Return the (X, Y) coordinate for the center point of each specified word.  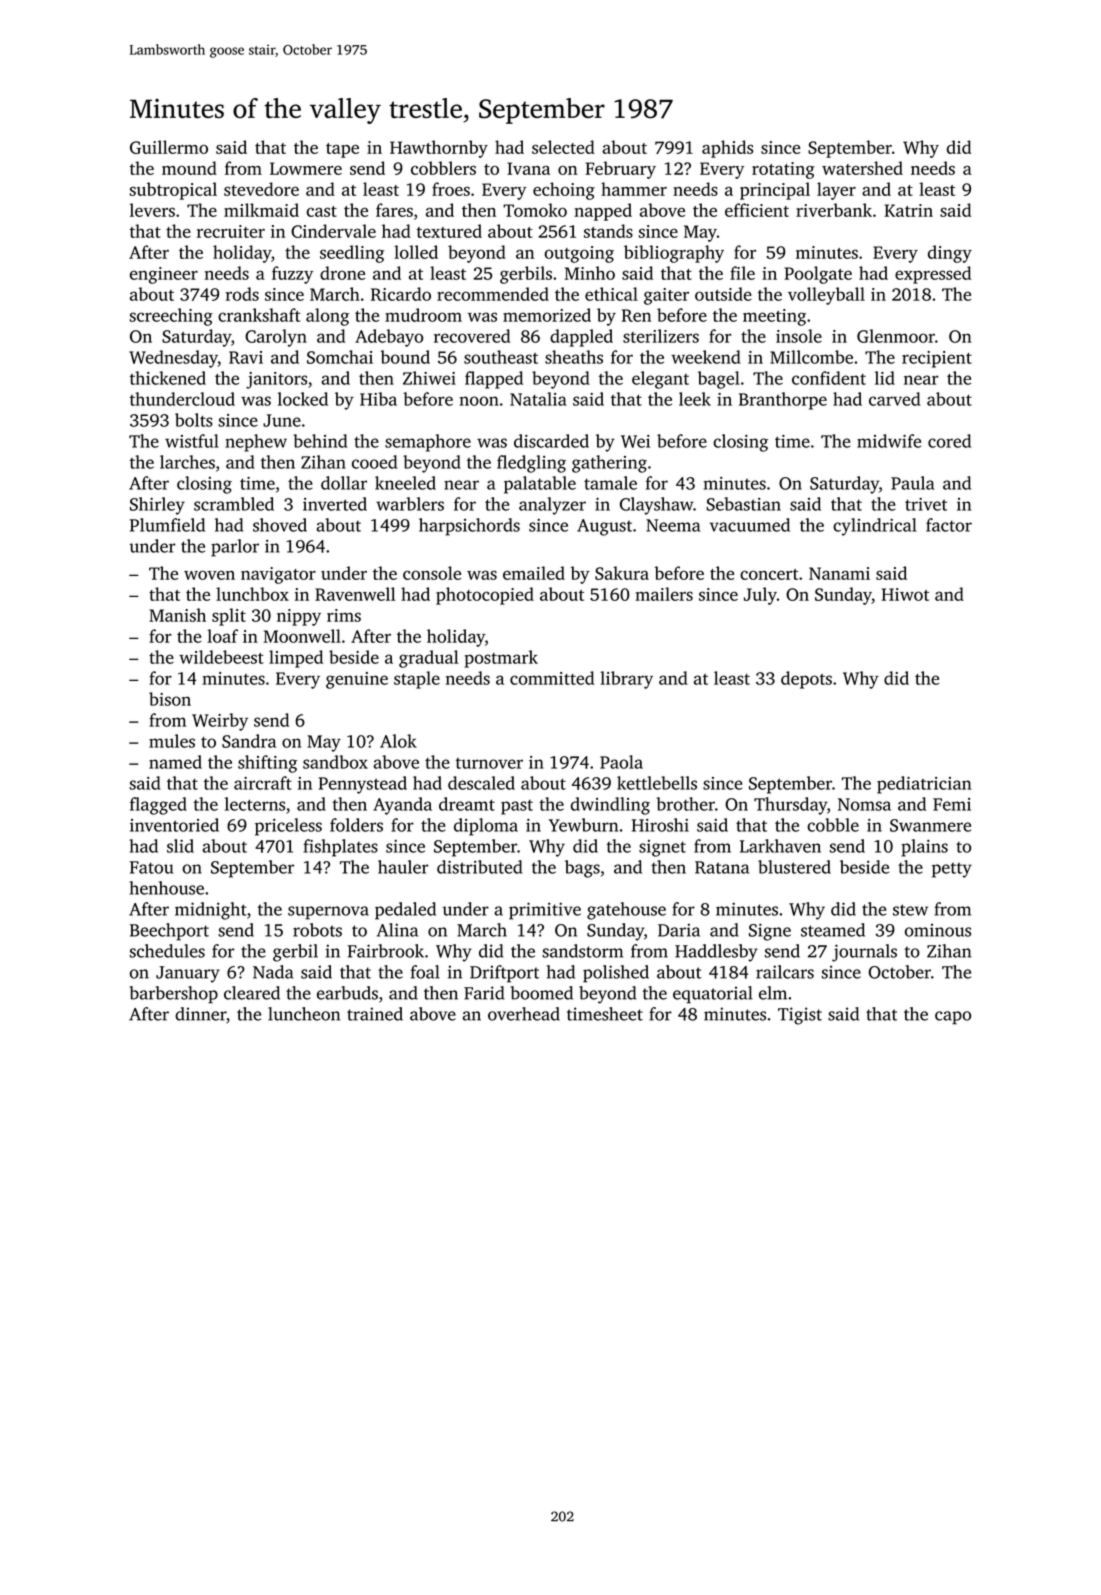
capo (953, 1018)
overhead (524, 1014)
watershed (862, 168)
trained (375, 1014)
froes (451, 189)
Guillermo (169, 147)
